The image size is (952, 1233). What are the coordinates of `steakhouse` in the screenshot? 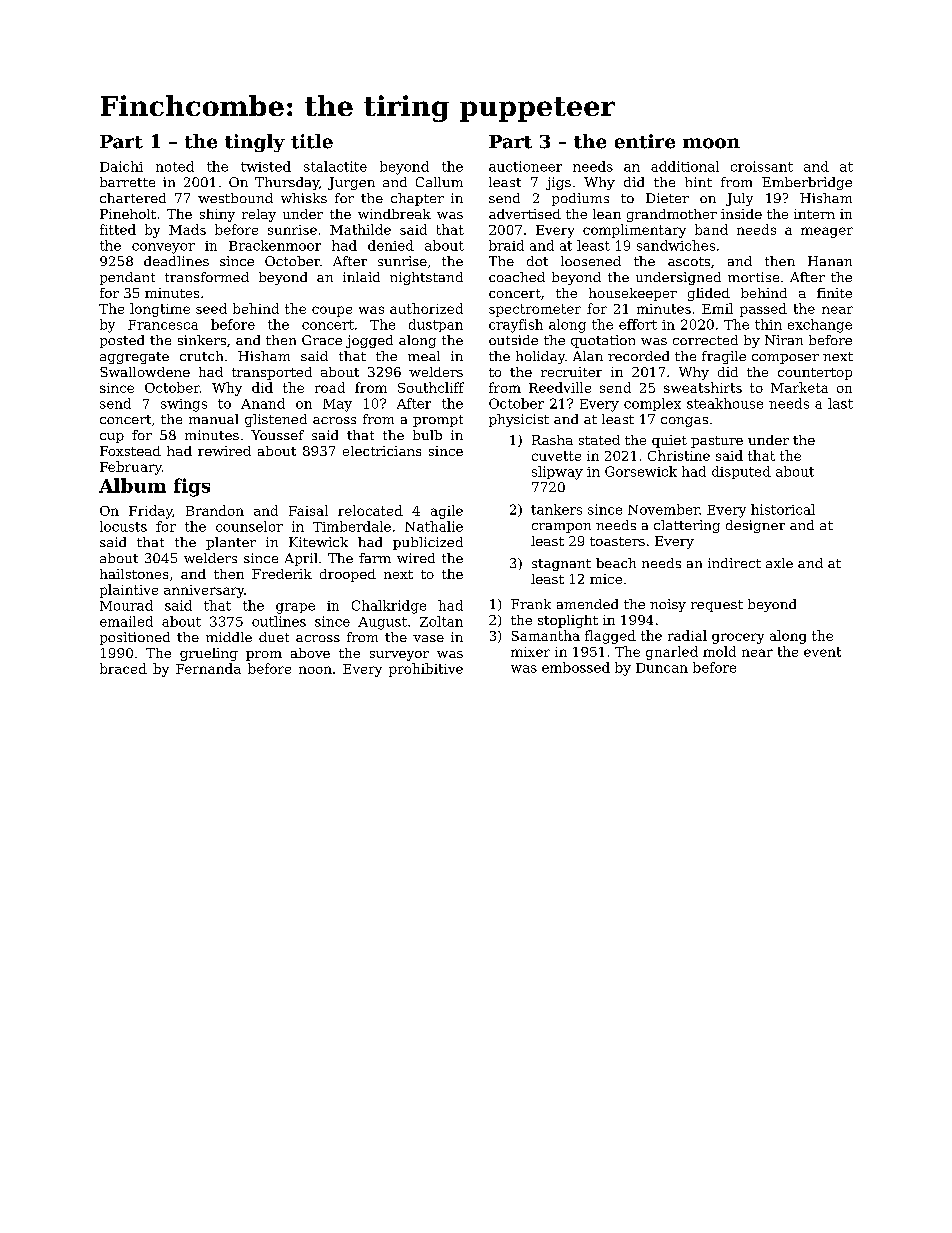 It's located at (725, 403).
